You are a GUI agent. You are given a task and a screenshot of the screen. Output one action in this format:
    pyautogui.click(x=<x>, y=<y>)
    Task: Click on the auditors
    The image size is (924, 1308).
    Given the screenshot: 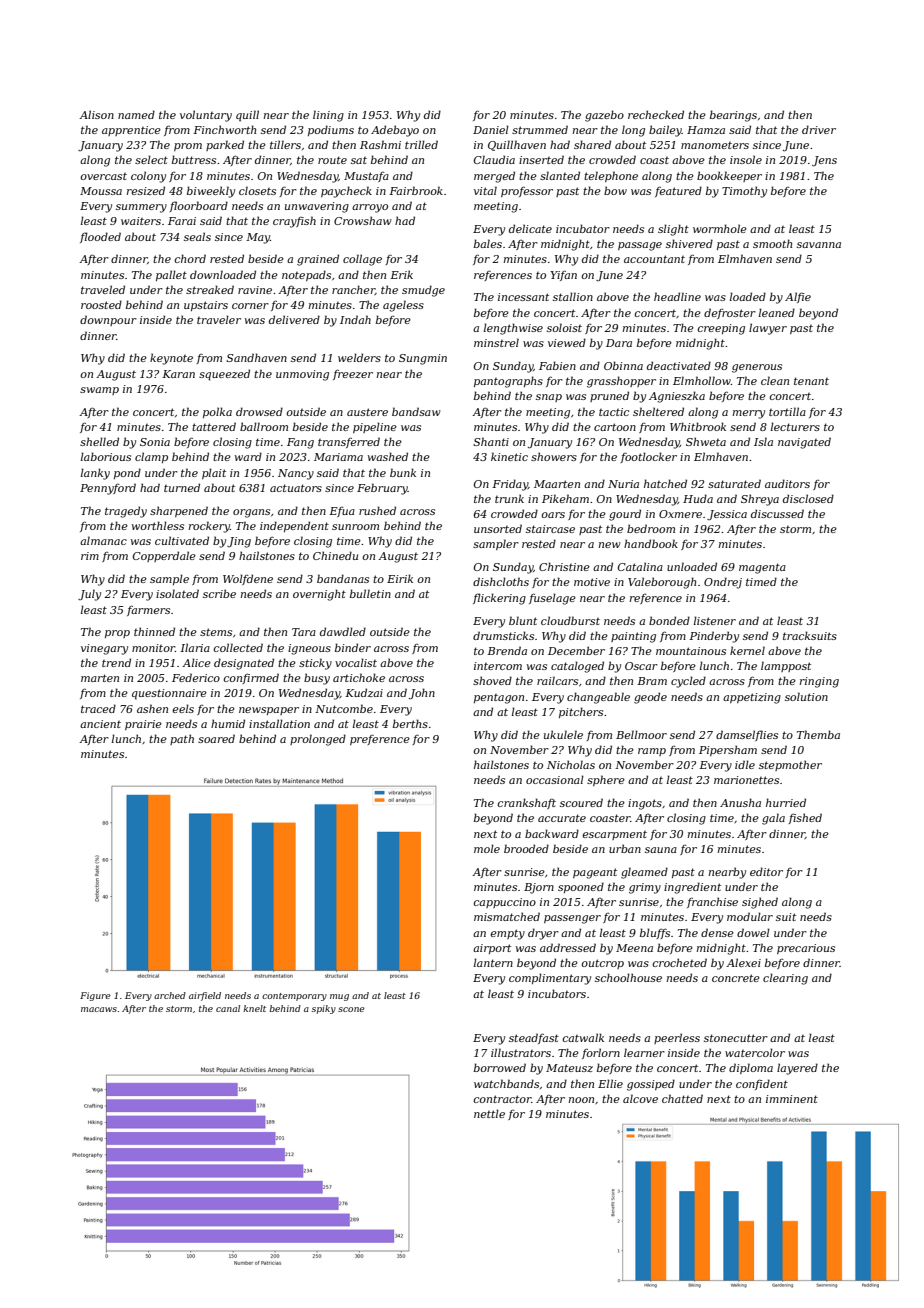 What is the action you would take?
    pyautogui.click(x=787, y=483)
